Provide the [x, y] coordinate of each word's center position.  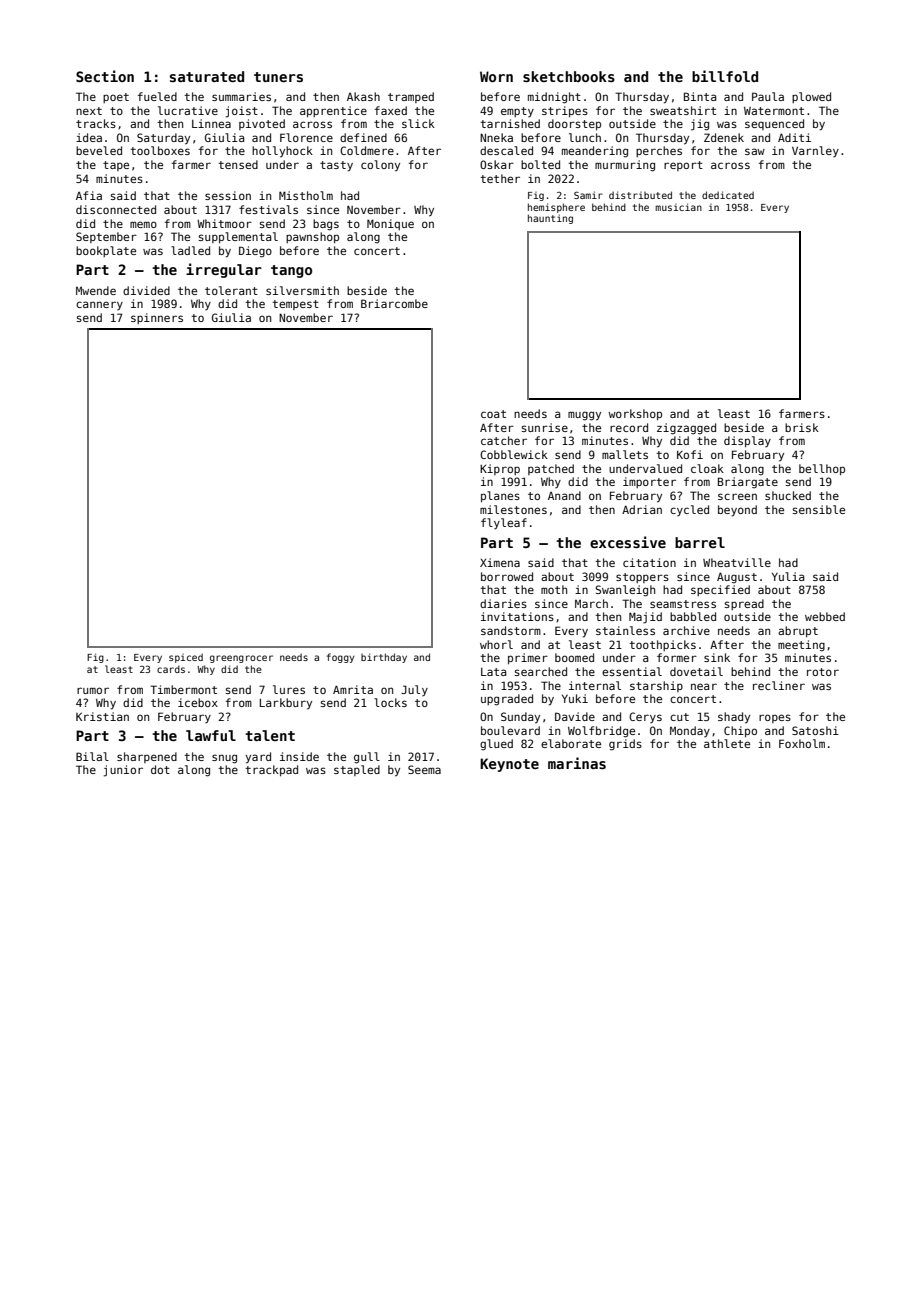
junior [123, 771]
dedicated [728, 195]
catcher [504, 440]
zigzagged [686, 429]
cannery [99, 305]
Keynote [509, 765]
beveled [99, 150]
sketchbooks [569, 76]
